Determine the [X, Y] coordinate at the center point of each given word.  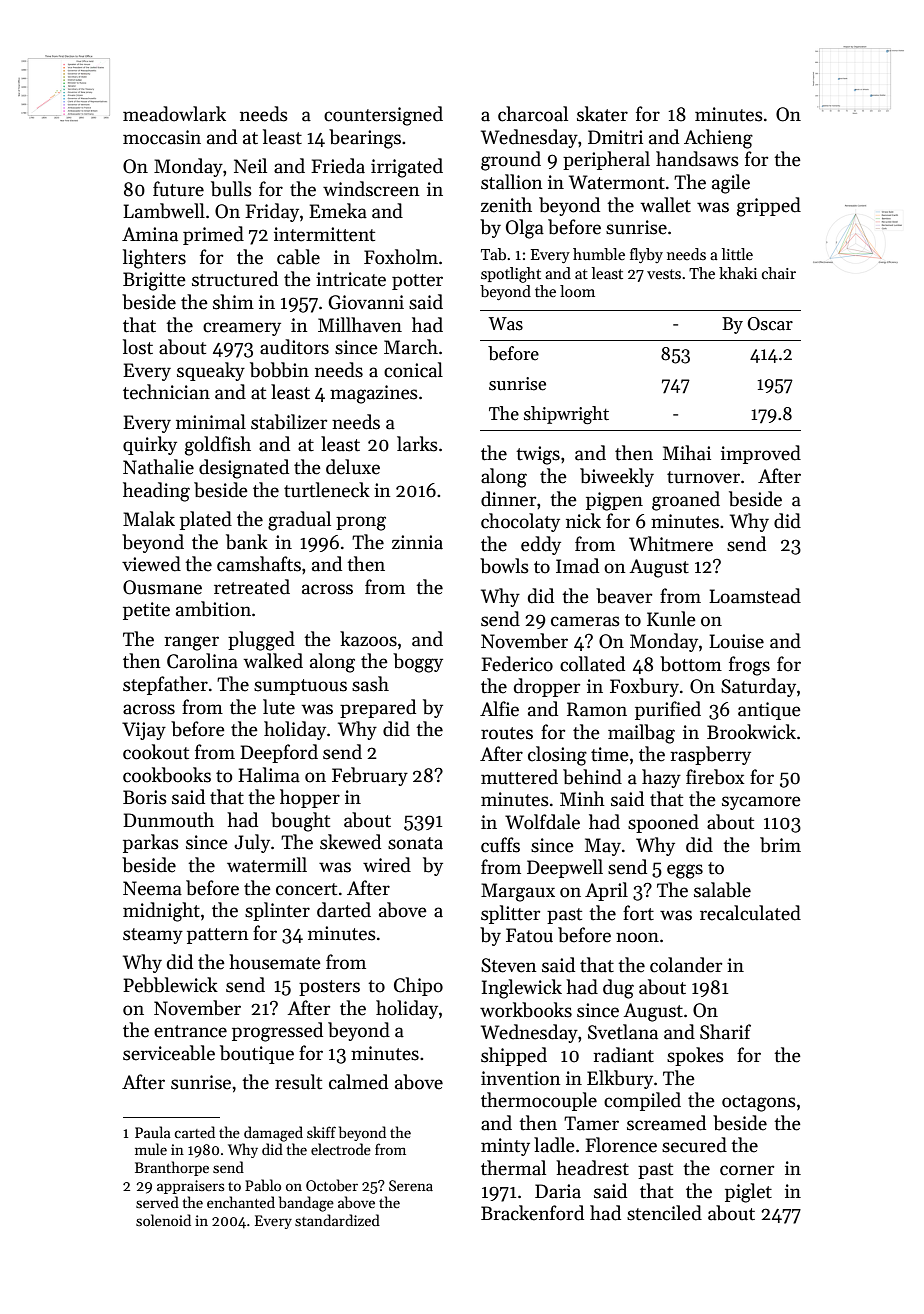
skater [602, 114]
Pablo [263, 1185]
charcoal [533, 114]
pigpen [614, 501]
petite [146, 611]
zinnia [417, 542]
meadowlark [174, 114]
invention [520, 1078]
